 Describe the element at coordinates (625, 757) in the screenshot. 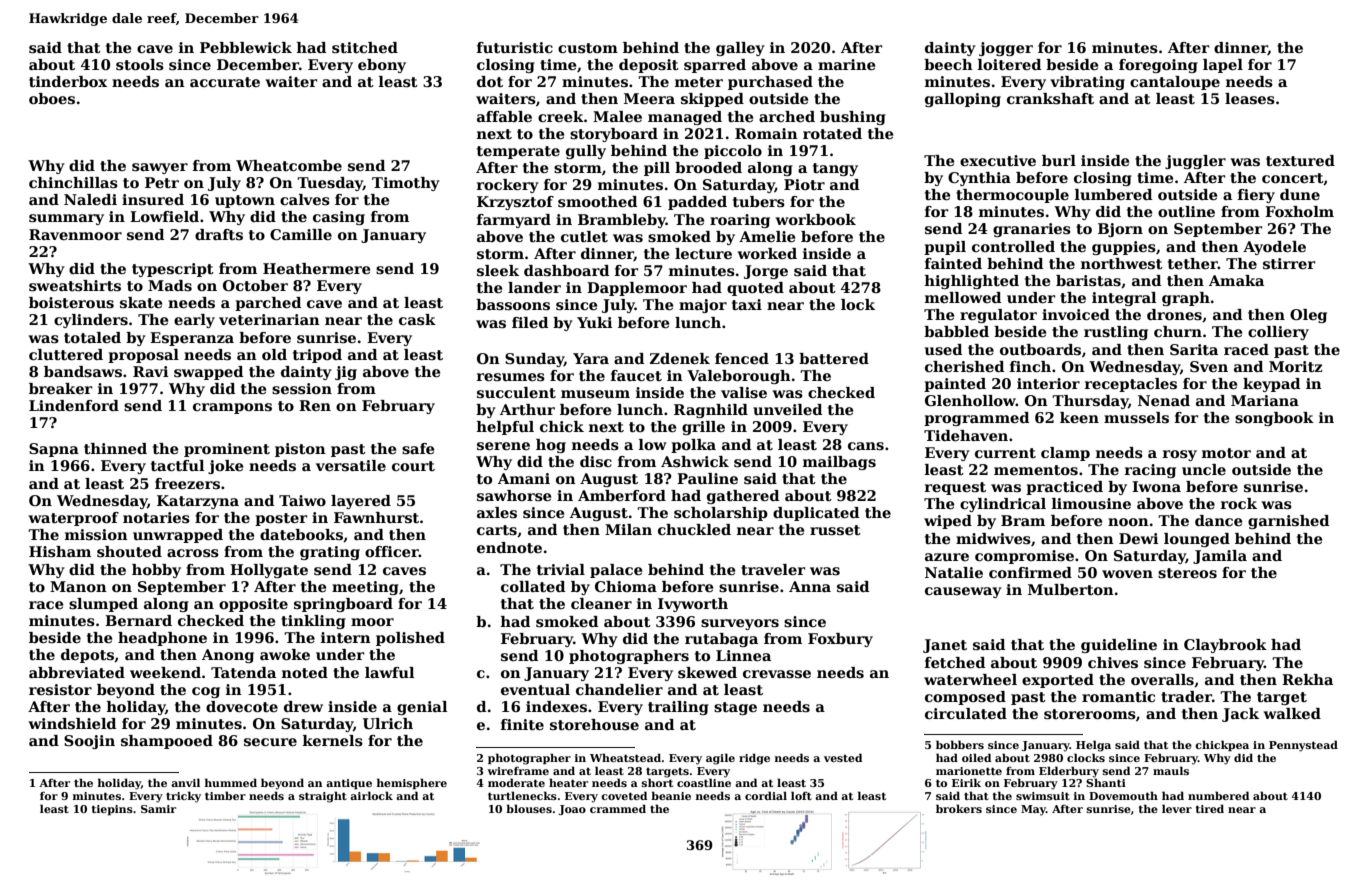

I see `Wheatstead` at that location.
